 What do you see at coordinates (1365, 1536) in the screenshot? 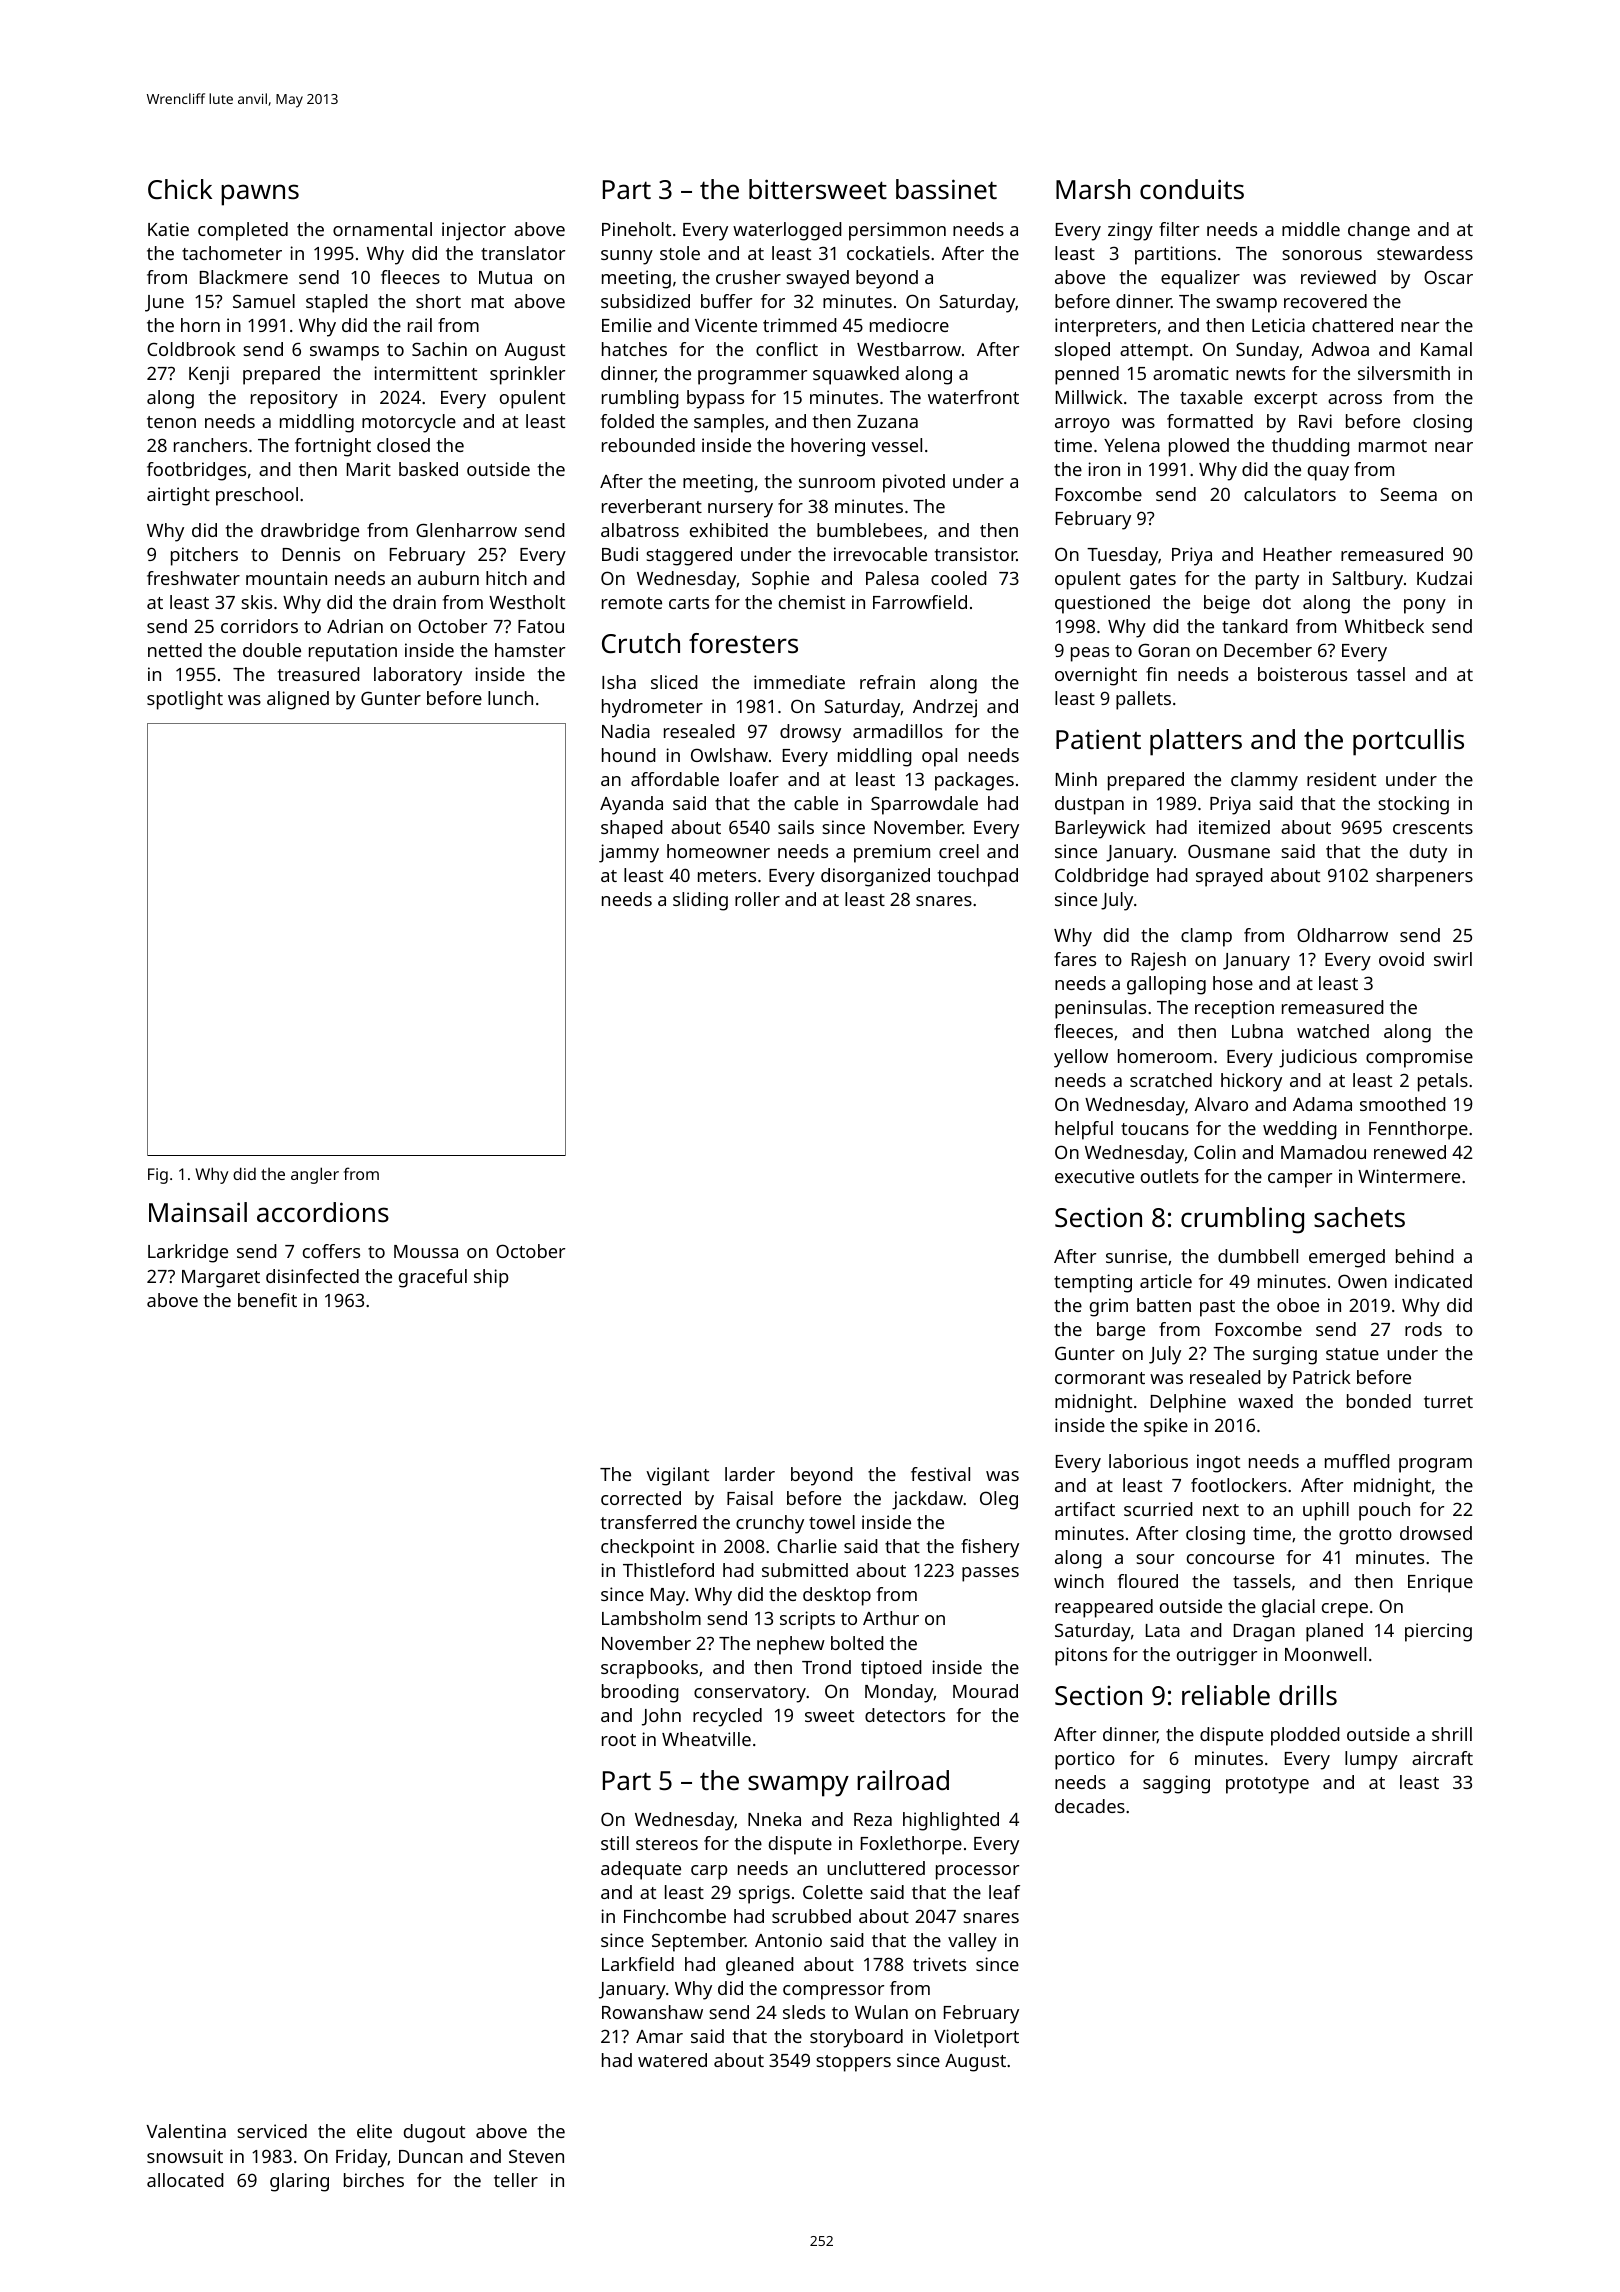
I see `grotto` at bounding box center [1365, 1536].
